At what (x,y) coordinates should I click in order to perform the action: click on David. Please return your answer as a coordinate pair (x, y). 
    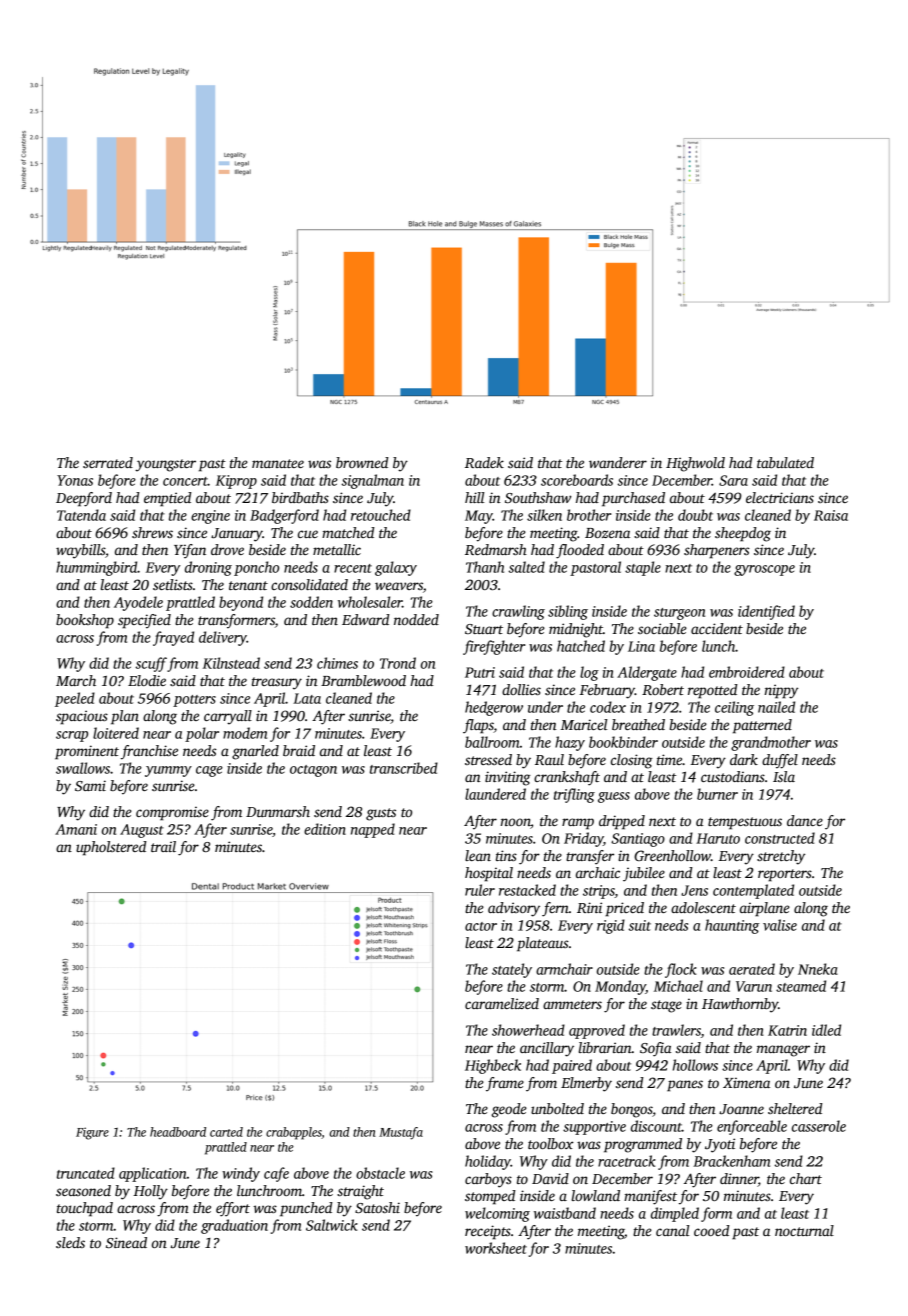
    Looking at the image, I should click on (550, 1178).
